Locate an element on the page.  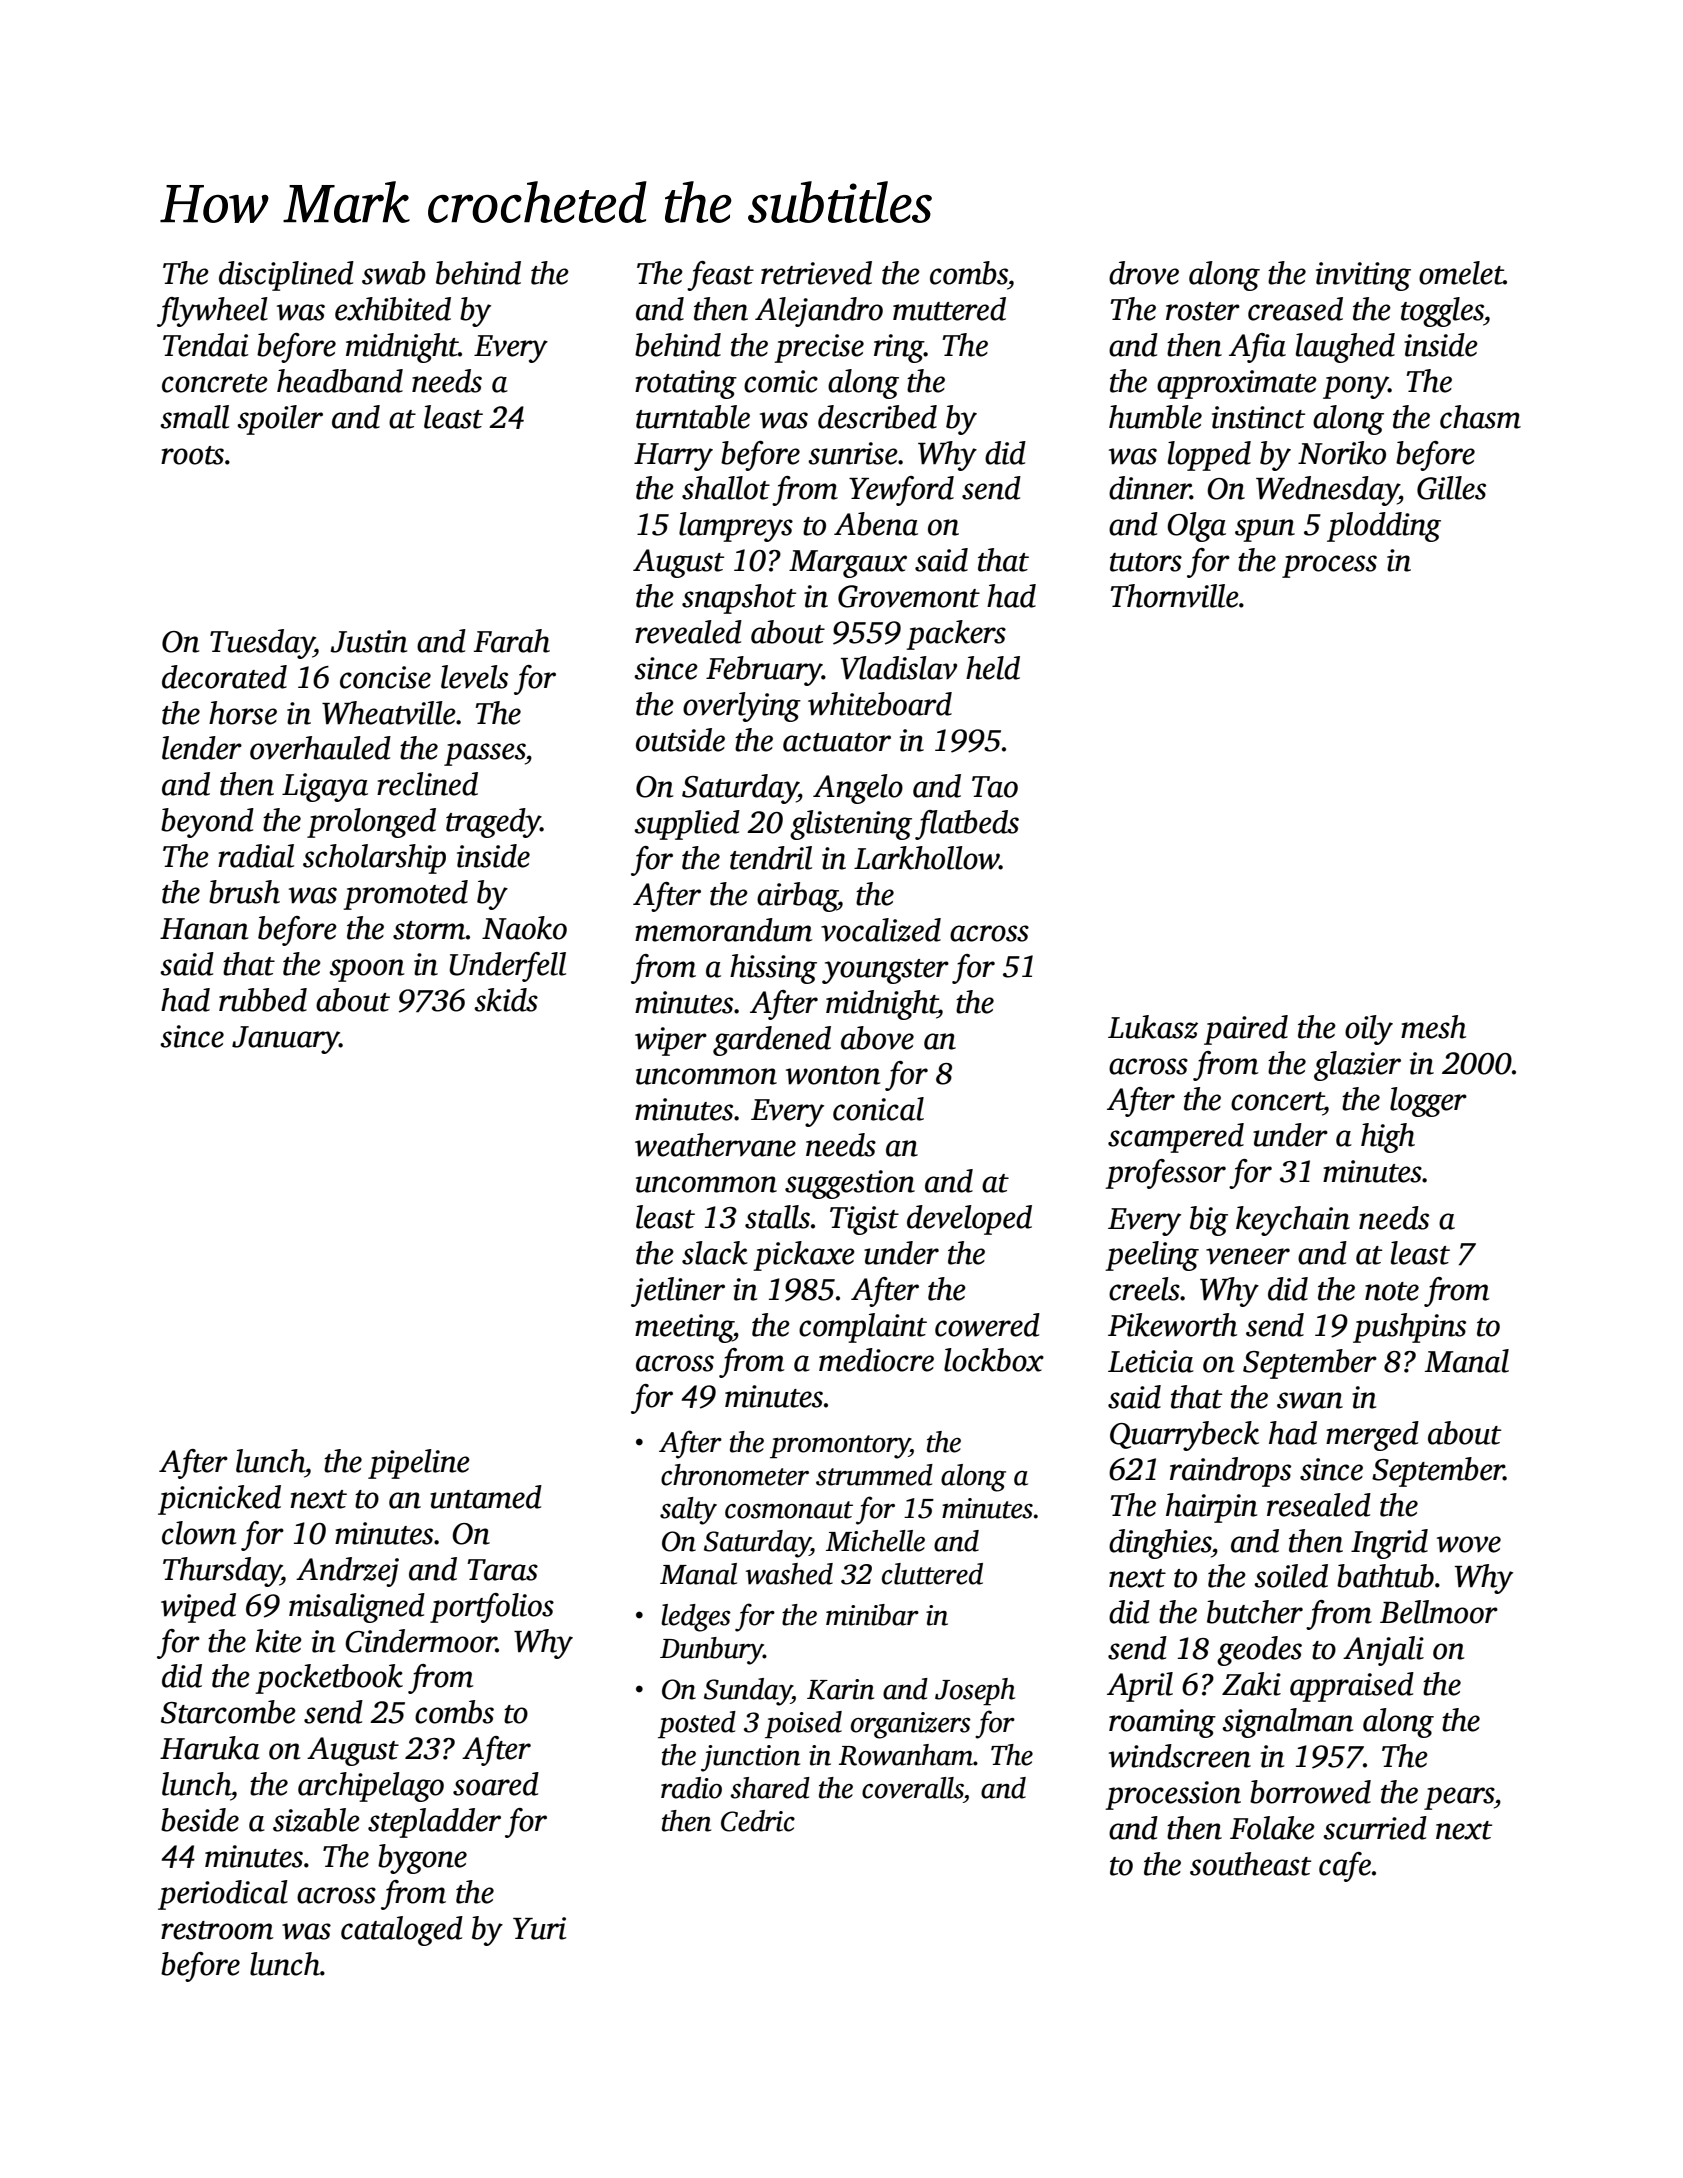
mesh is located at coordinates (1433, 1027).
